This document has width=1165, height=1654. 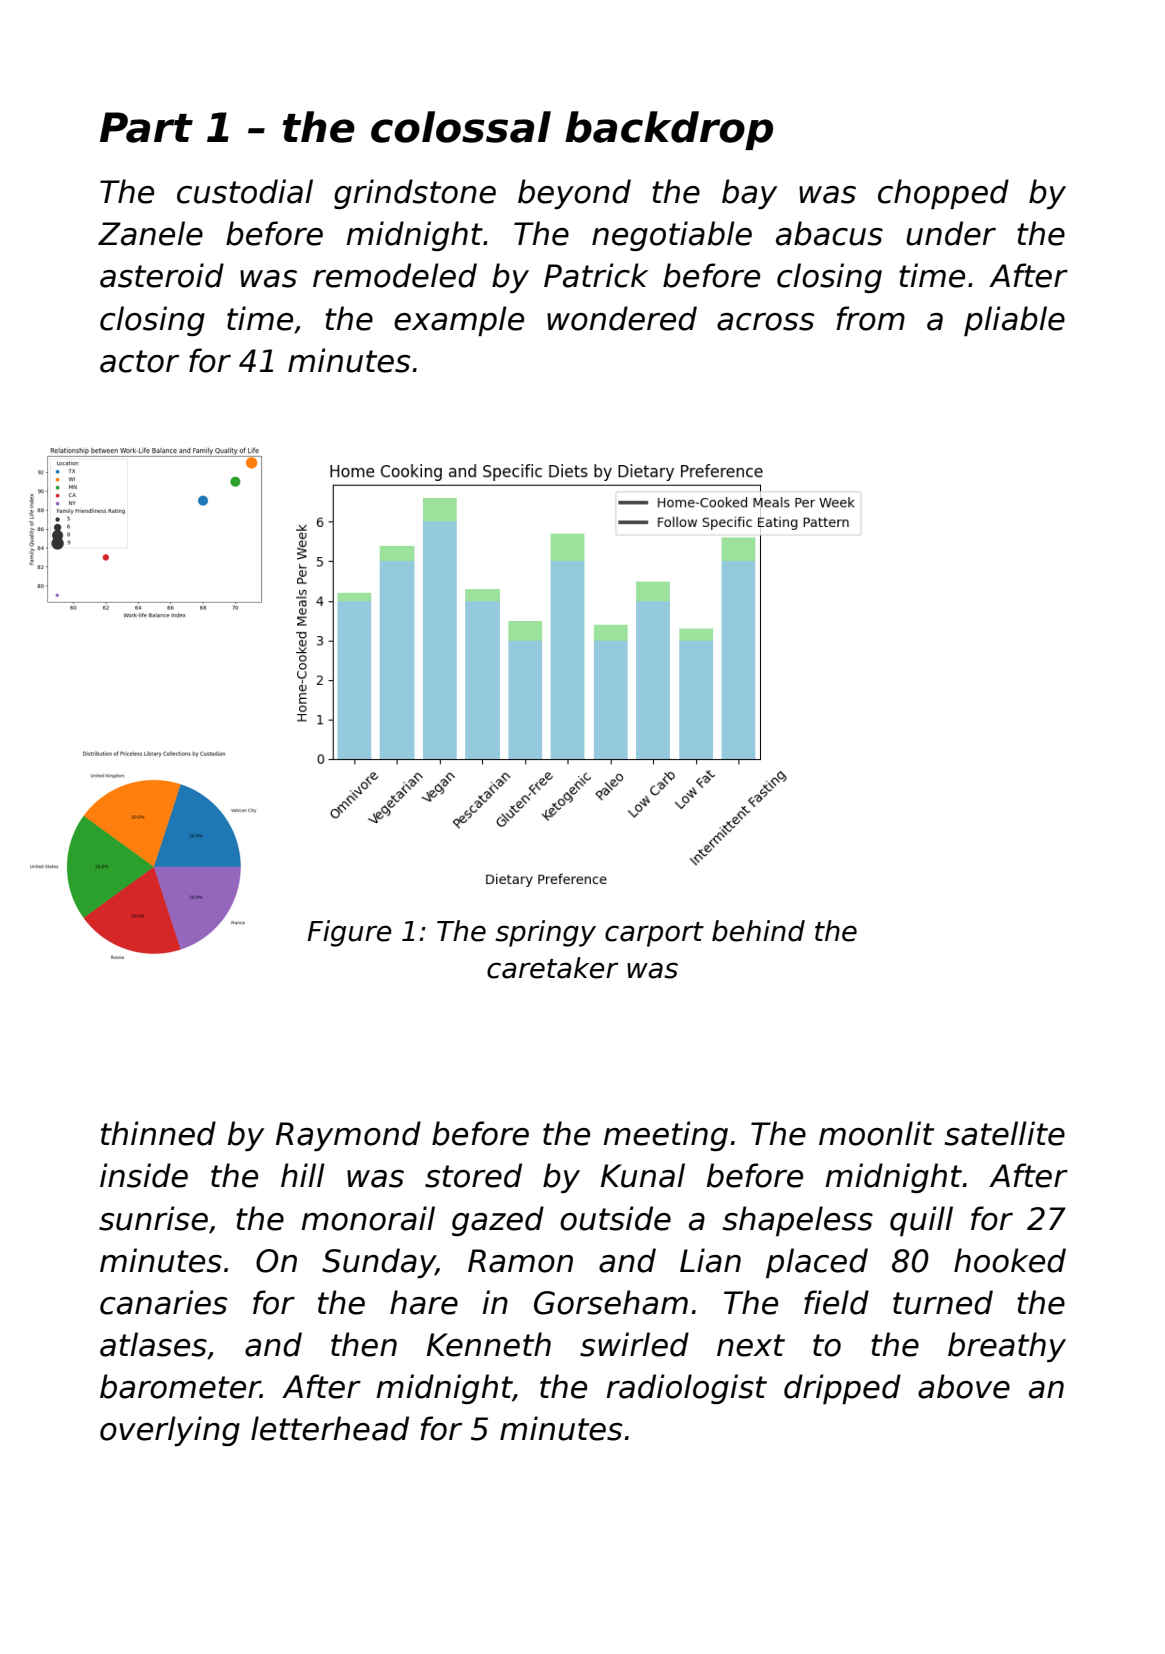 I want to click on pliable, so click(x=1014, y=321).
